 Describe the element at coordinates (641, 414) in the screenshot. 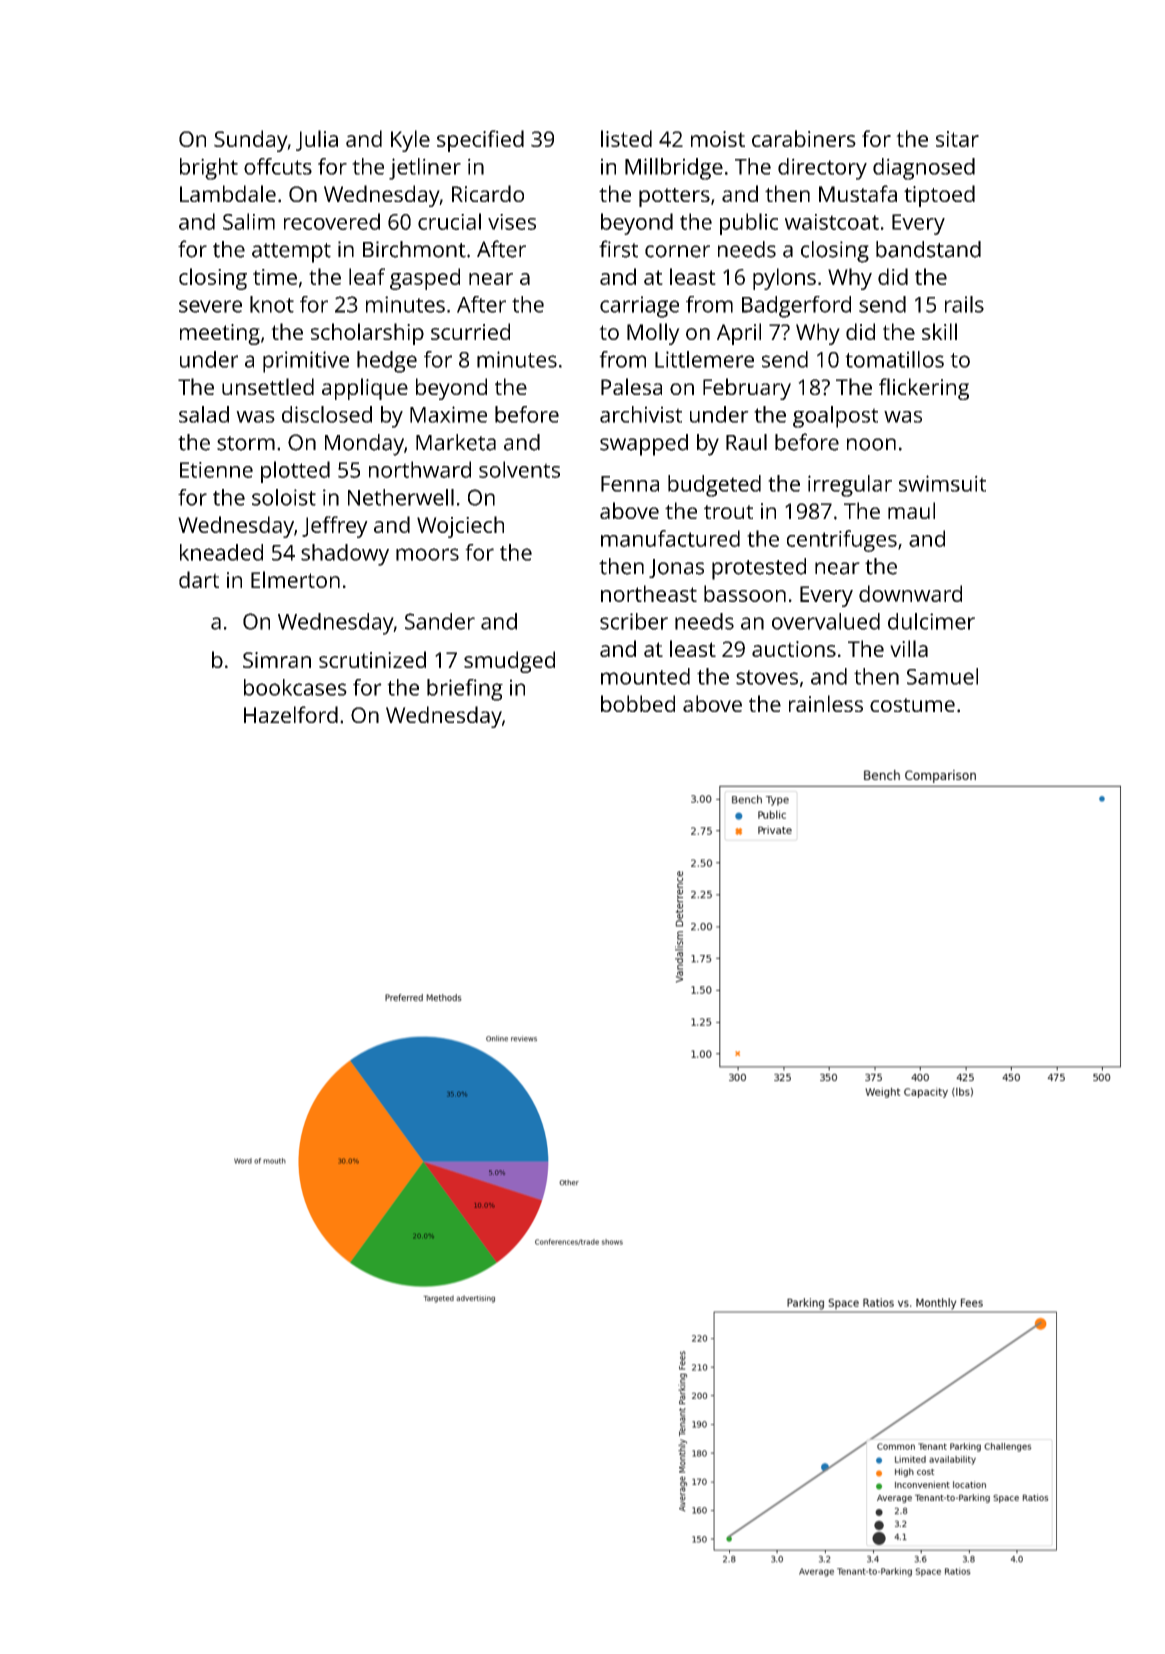

I see `archivist` at that location.
